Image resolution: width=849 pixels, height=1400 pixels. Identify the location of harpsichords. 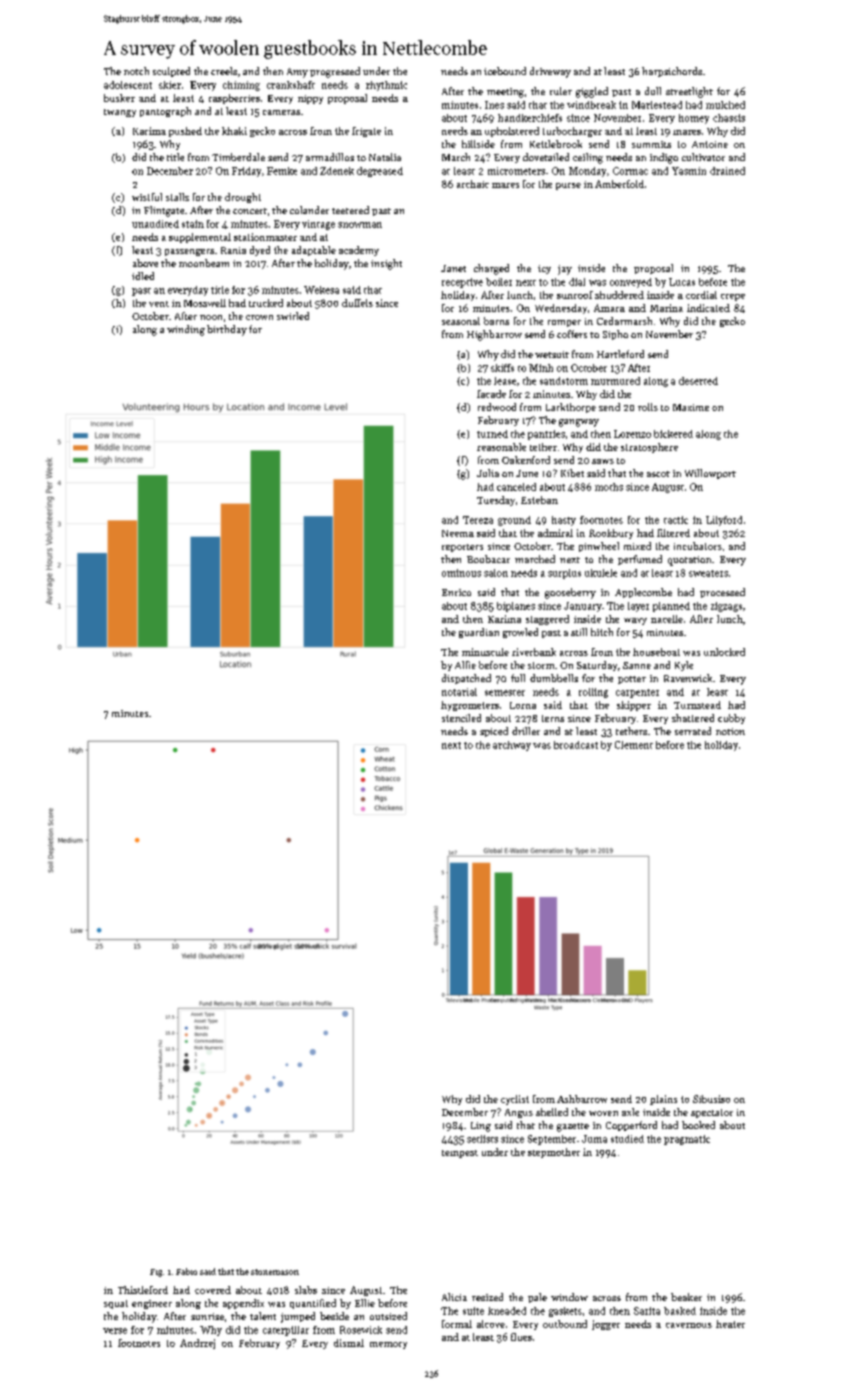
(672, 72).
